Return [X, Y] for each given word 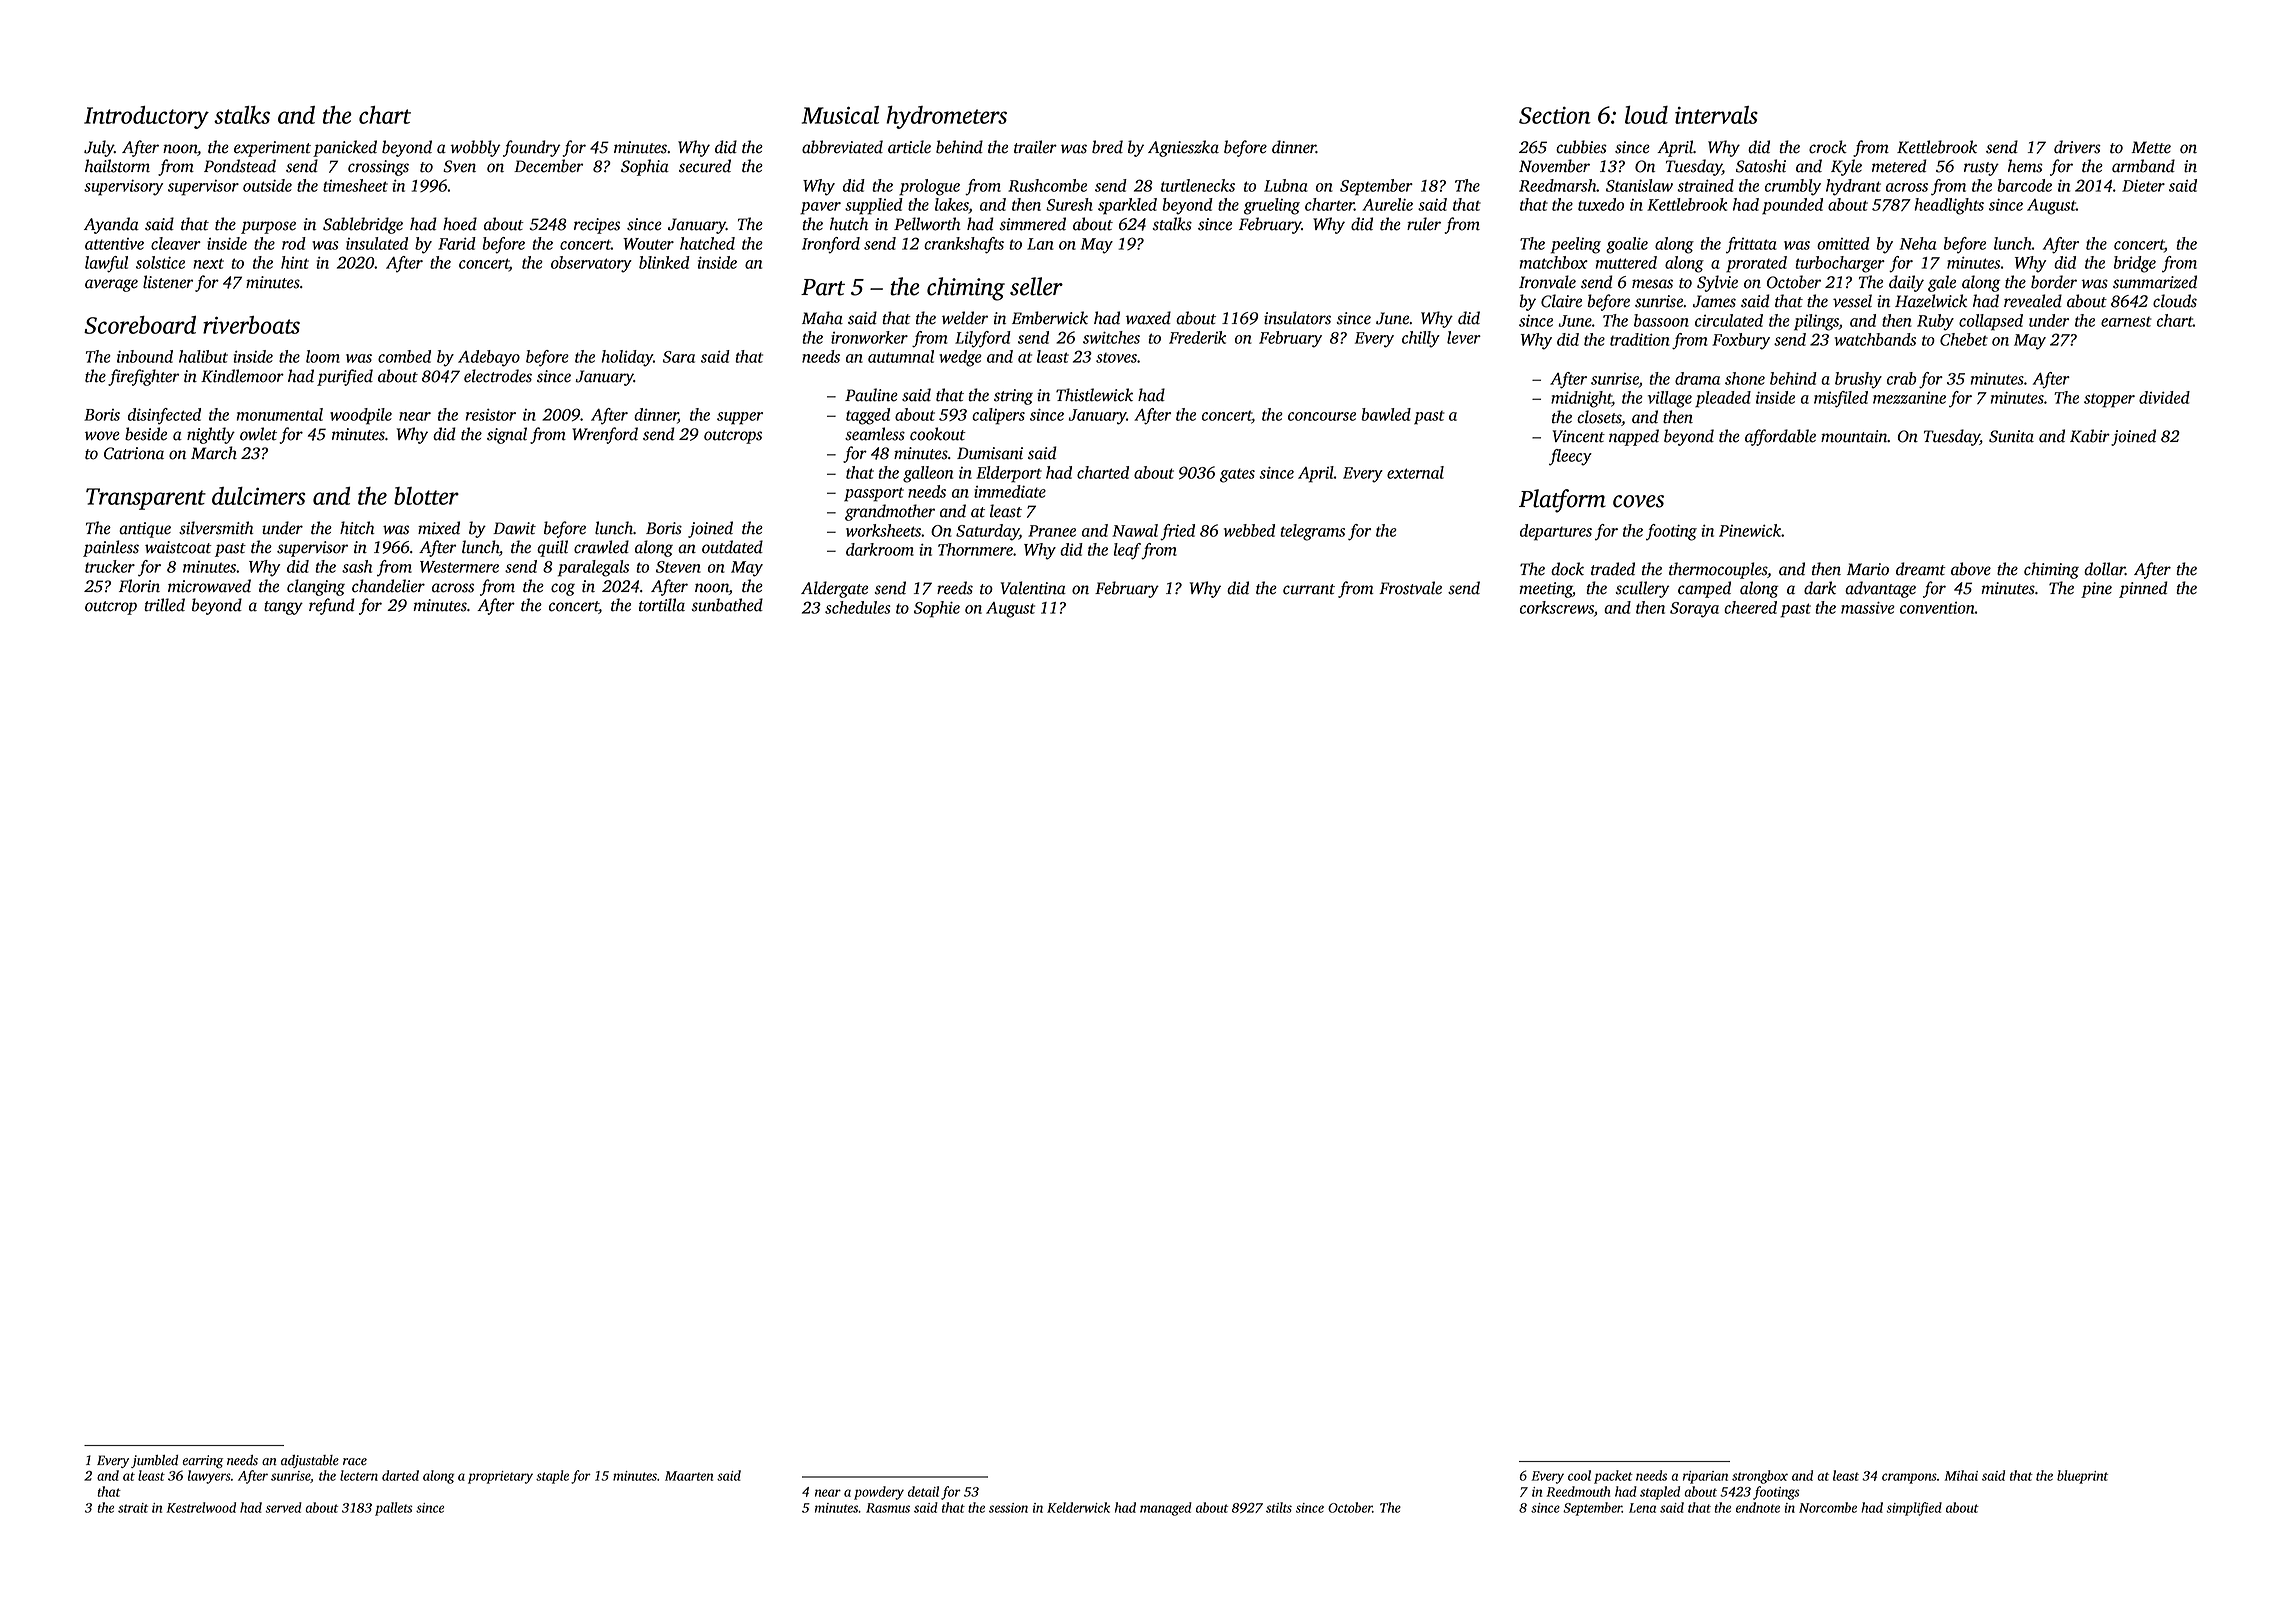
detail [923, 1491]
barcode [2024, 185]
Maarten [689, 1476]
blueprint [2082, 1477]
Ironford [831, 245]
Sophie [937, 609]
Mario [1868, 569]
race [355, 1462]
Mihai [1961, 1475]
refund [332, 606]
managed [1166, 1509]
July [99, 148]
